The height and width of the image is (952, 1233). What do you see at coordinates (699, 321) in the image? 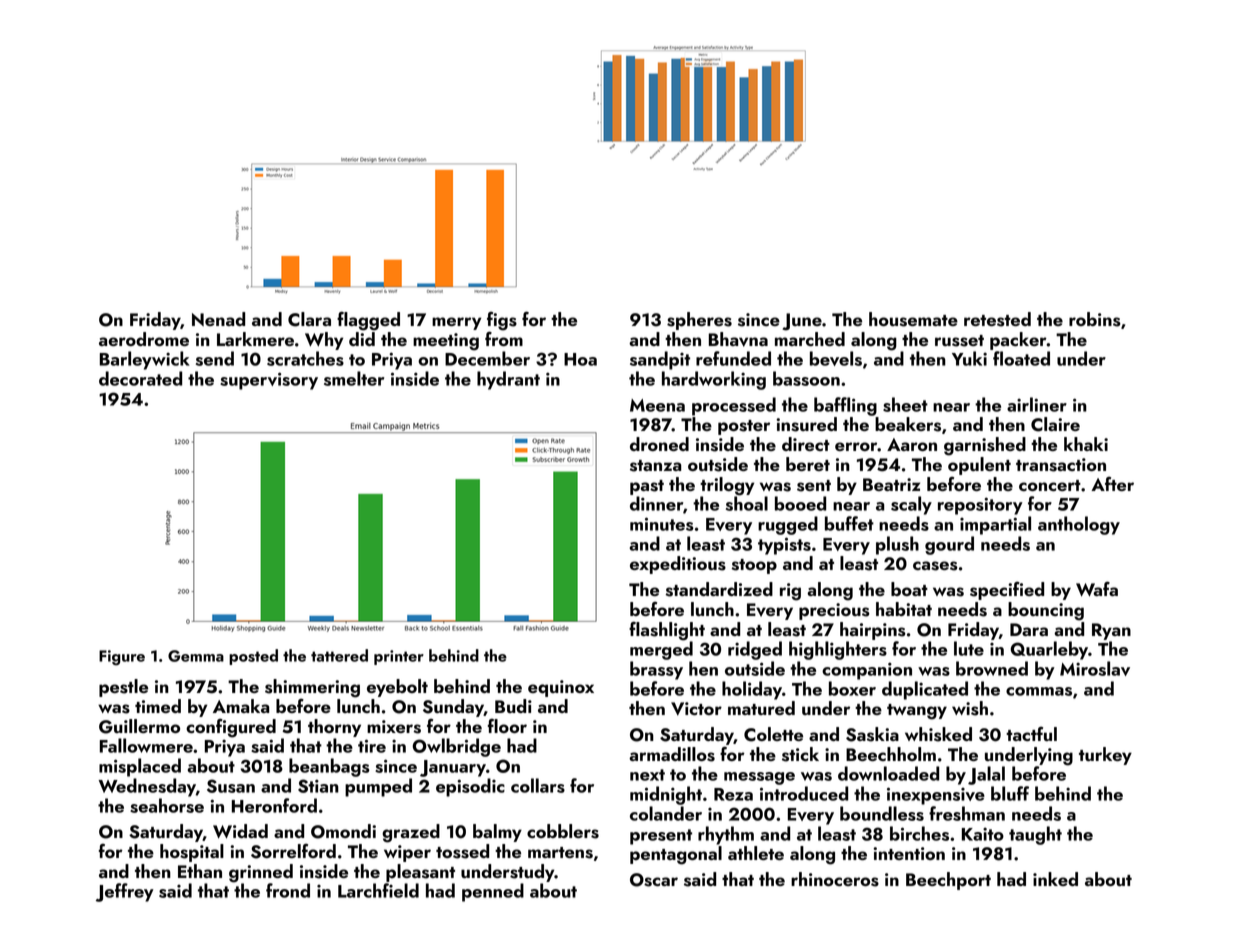
I see `spheres` at bounding box center [699, 321].
